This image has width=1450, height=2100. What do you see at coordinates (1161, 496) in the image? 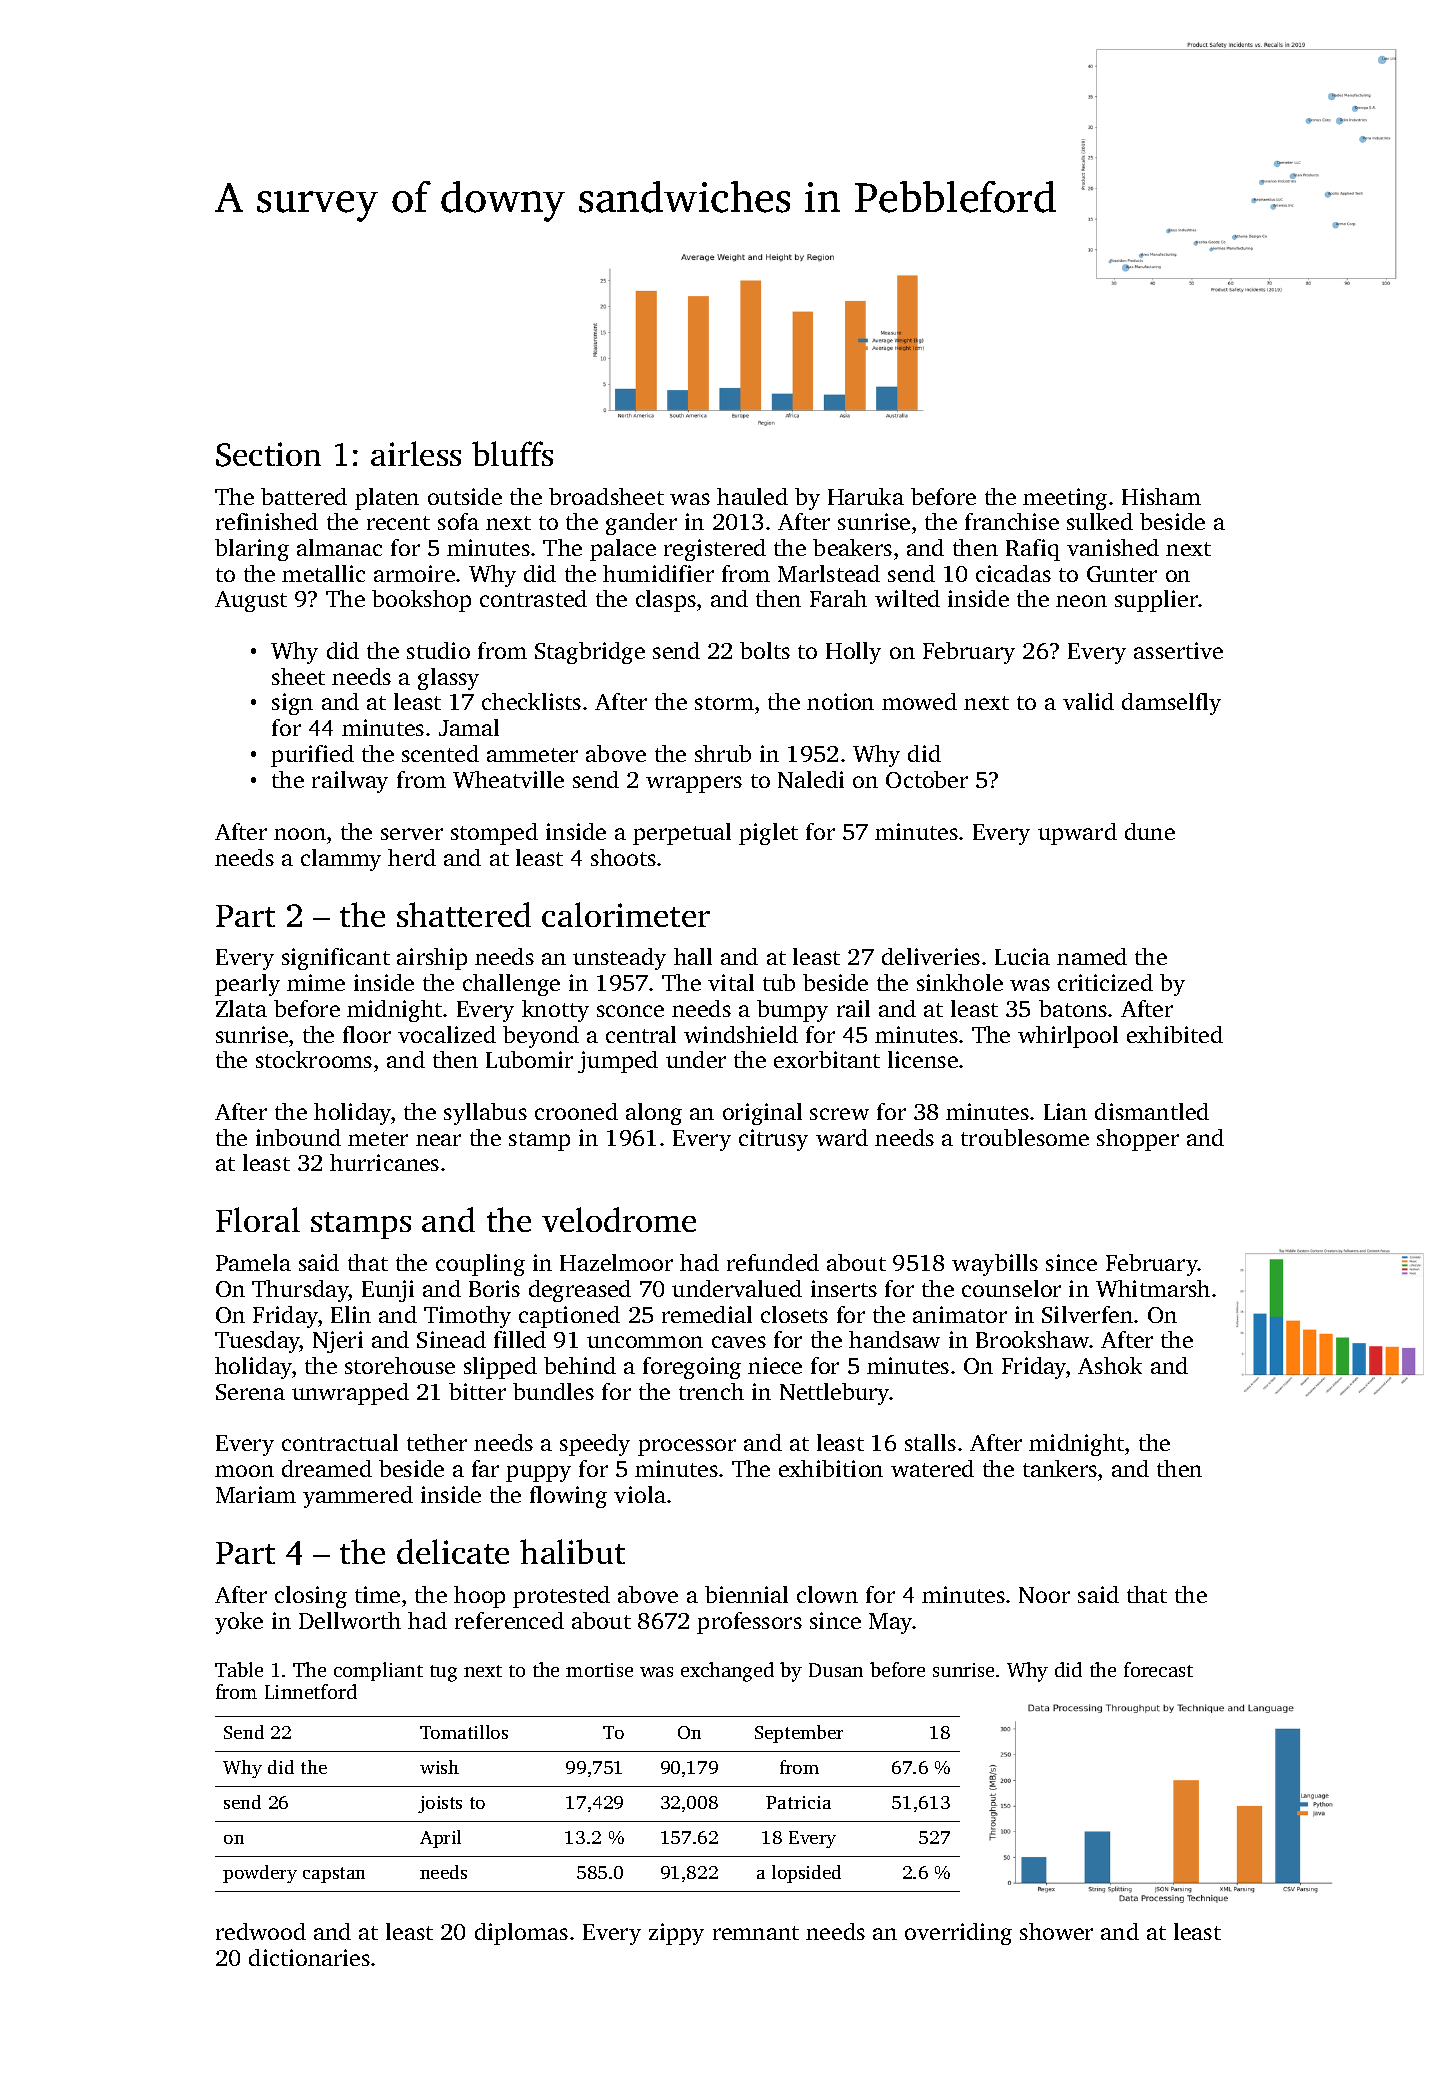
I see `Hisham` at bounding box center [1161, 496].
